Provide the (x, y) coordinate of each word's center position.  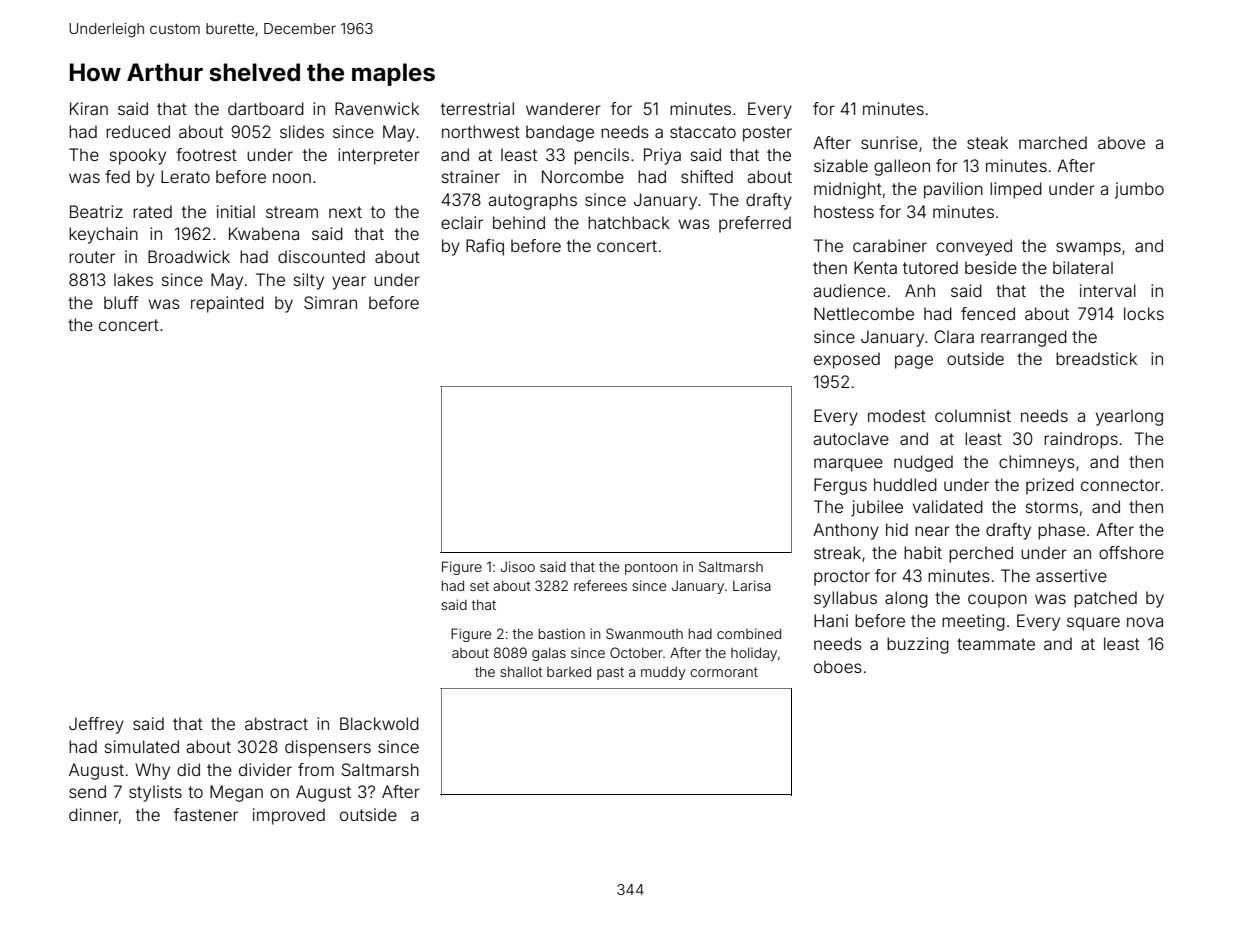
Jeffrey (96, 725)
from (316, 769)
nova (1145, 622)
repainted (227, 304)
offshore (1131, 552)
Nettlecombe (864, 313)
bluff (121, 302)
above (1121, 142)
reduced (138, 131)
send (87, 791)
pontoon (651, 568)
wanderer (563, 108)
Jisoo (518, 566)
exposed (847, 360)
